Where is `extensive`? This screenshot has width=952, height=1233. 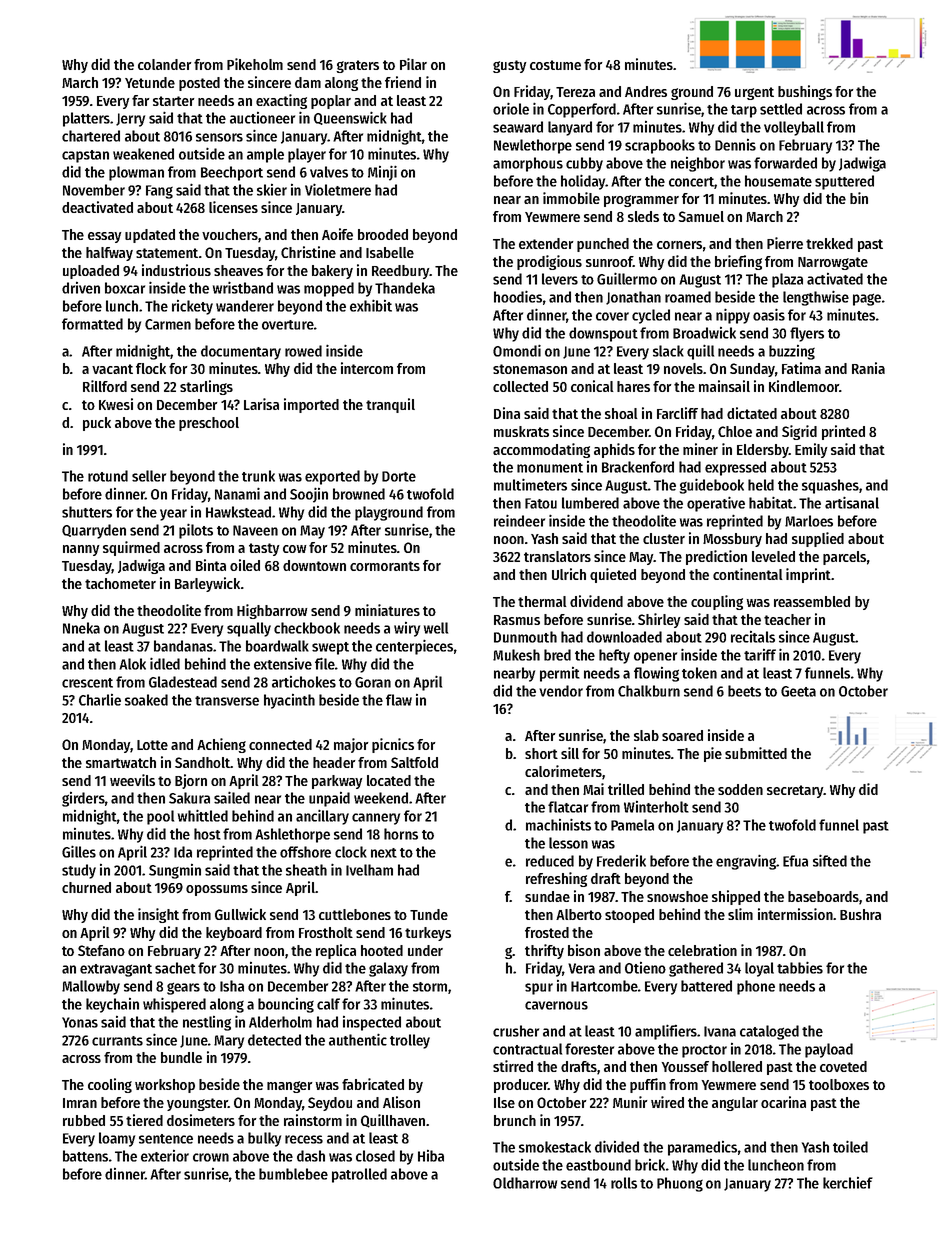 extensive is located at coordinates (283, 664).
